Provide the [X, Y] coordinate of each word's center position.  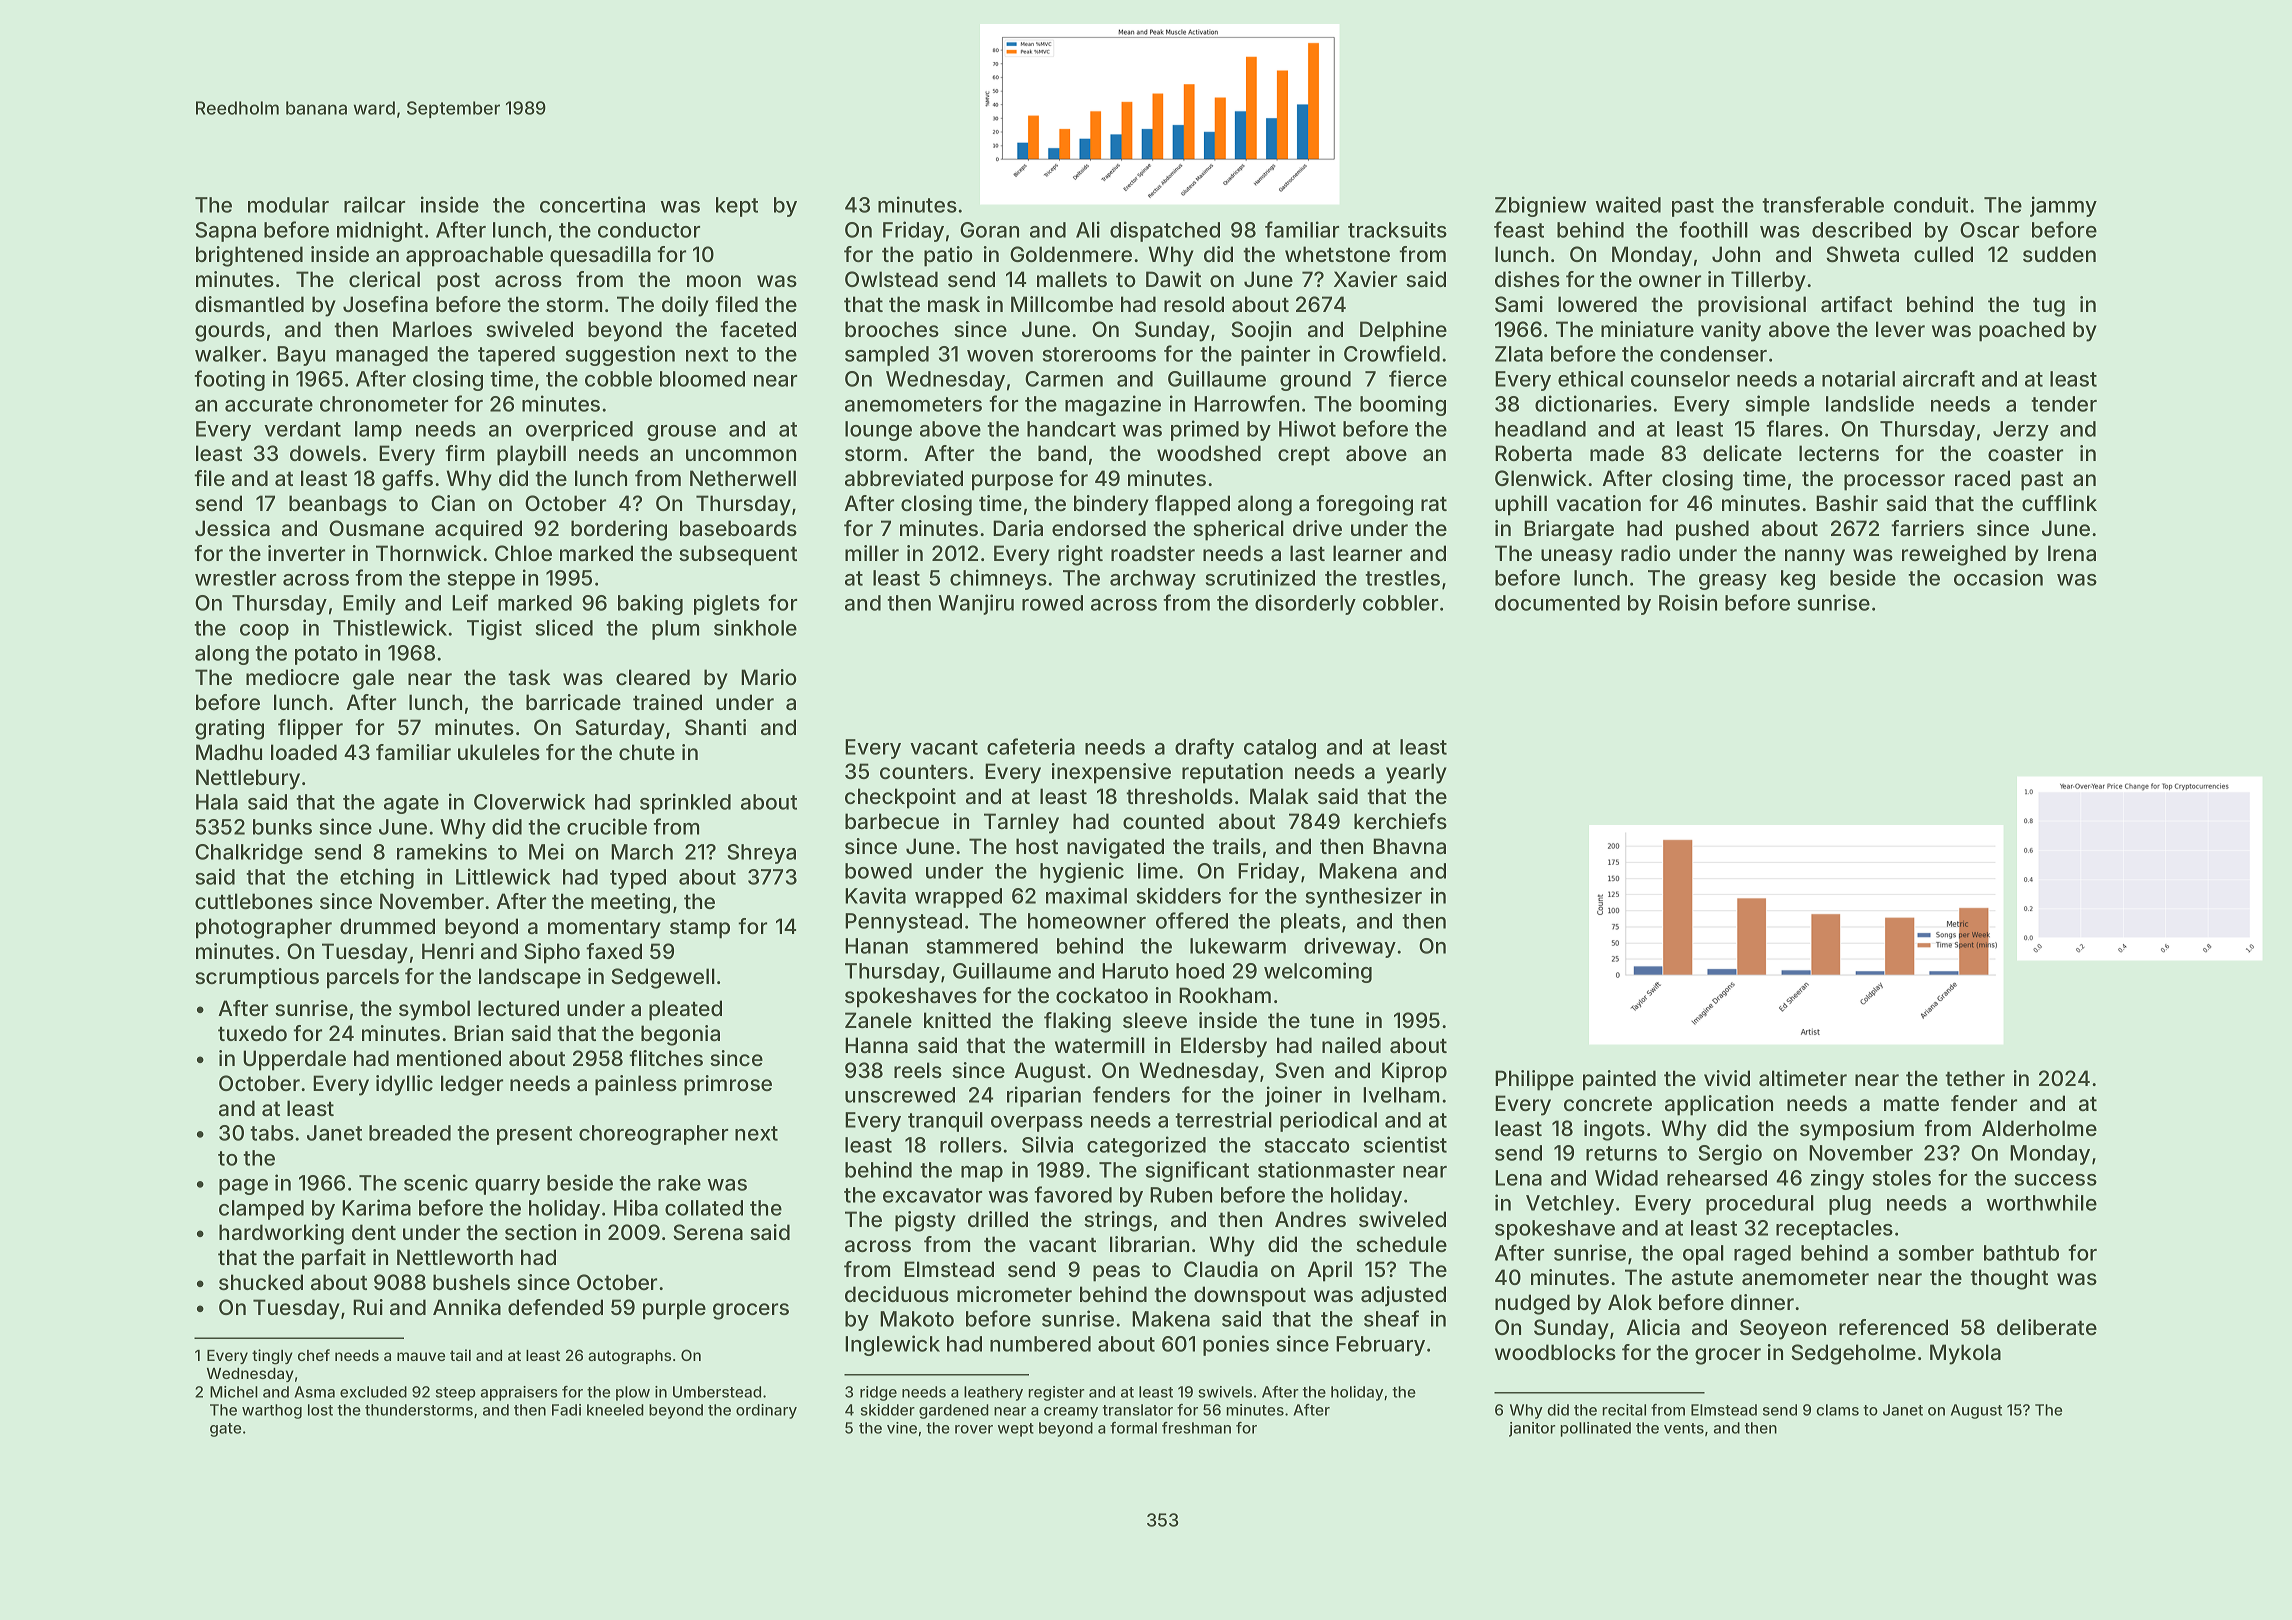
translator [1138, 1410]
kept [737, 207]
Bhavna [1409, 846]
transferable [1823, 204]
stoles [1902, 1178]
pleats [1310, 923]
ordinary [766, 1411]
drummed [387, 926]
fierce [1418, 378]
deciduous [897, 1294]
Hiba [636, 1207]
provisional [1752, 306]
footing [229, 380]
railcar [374, 204]
